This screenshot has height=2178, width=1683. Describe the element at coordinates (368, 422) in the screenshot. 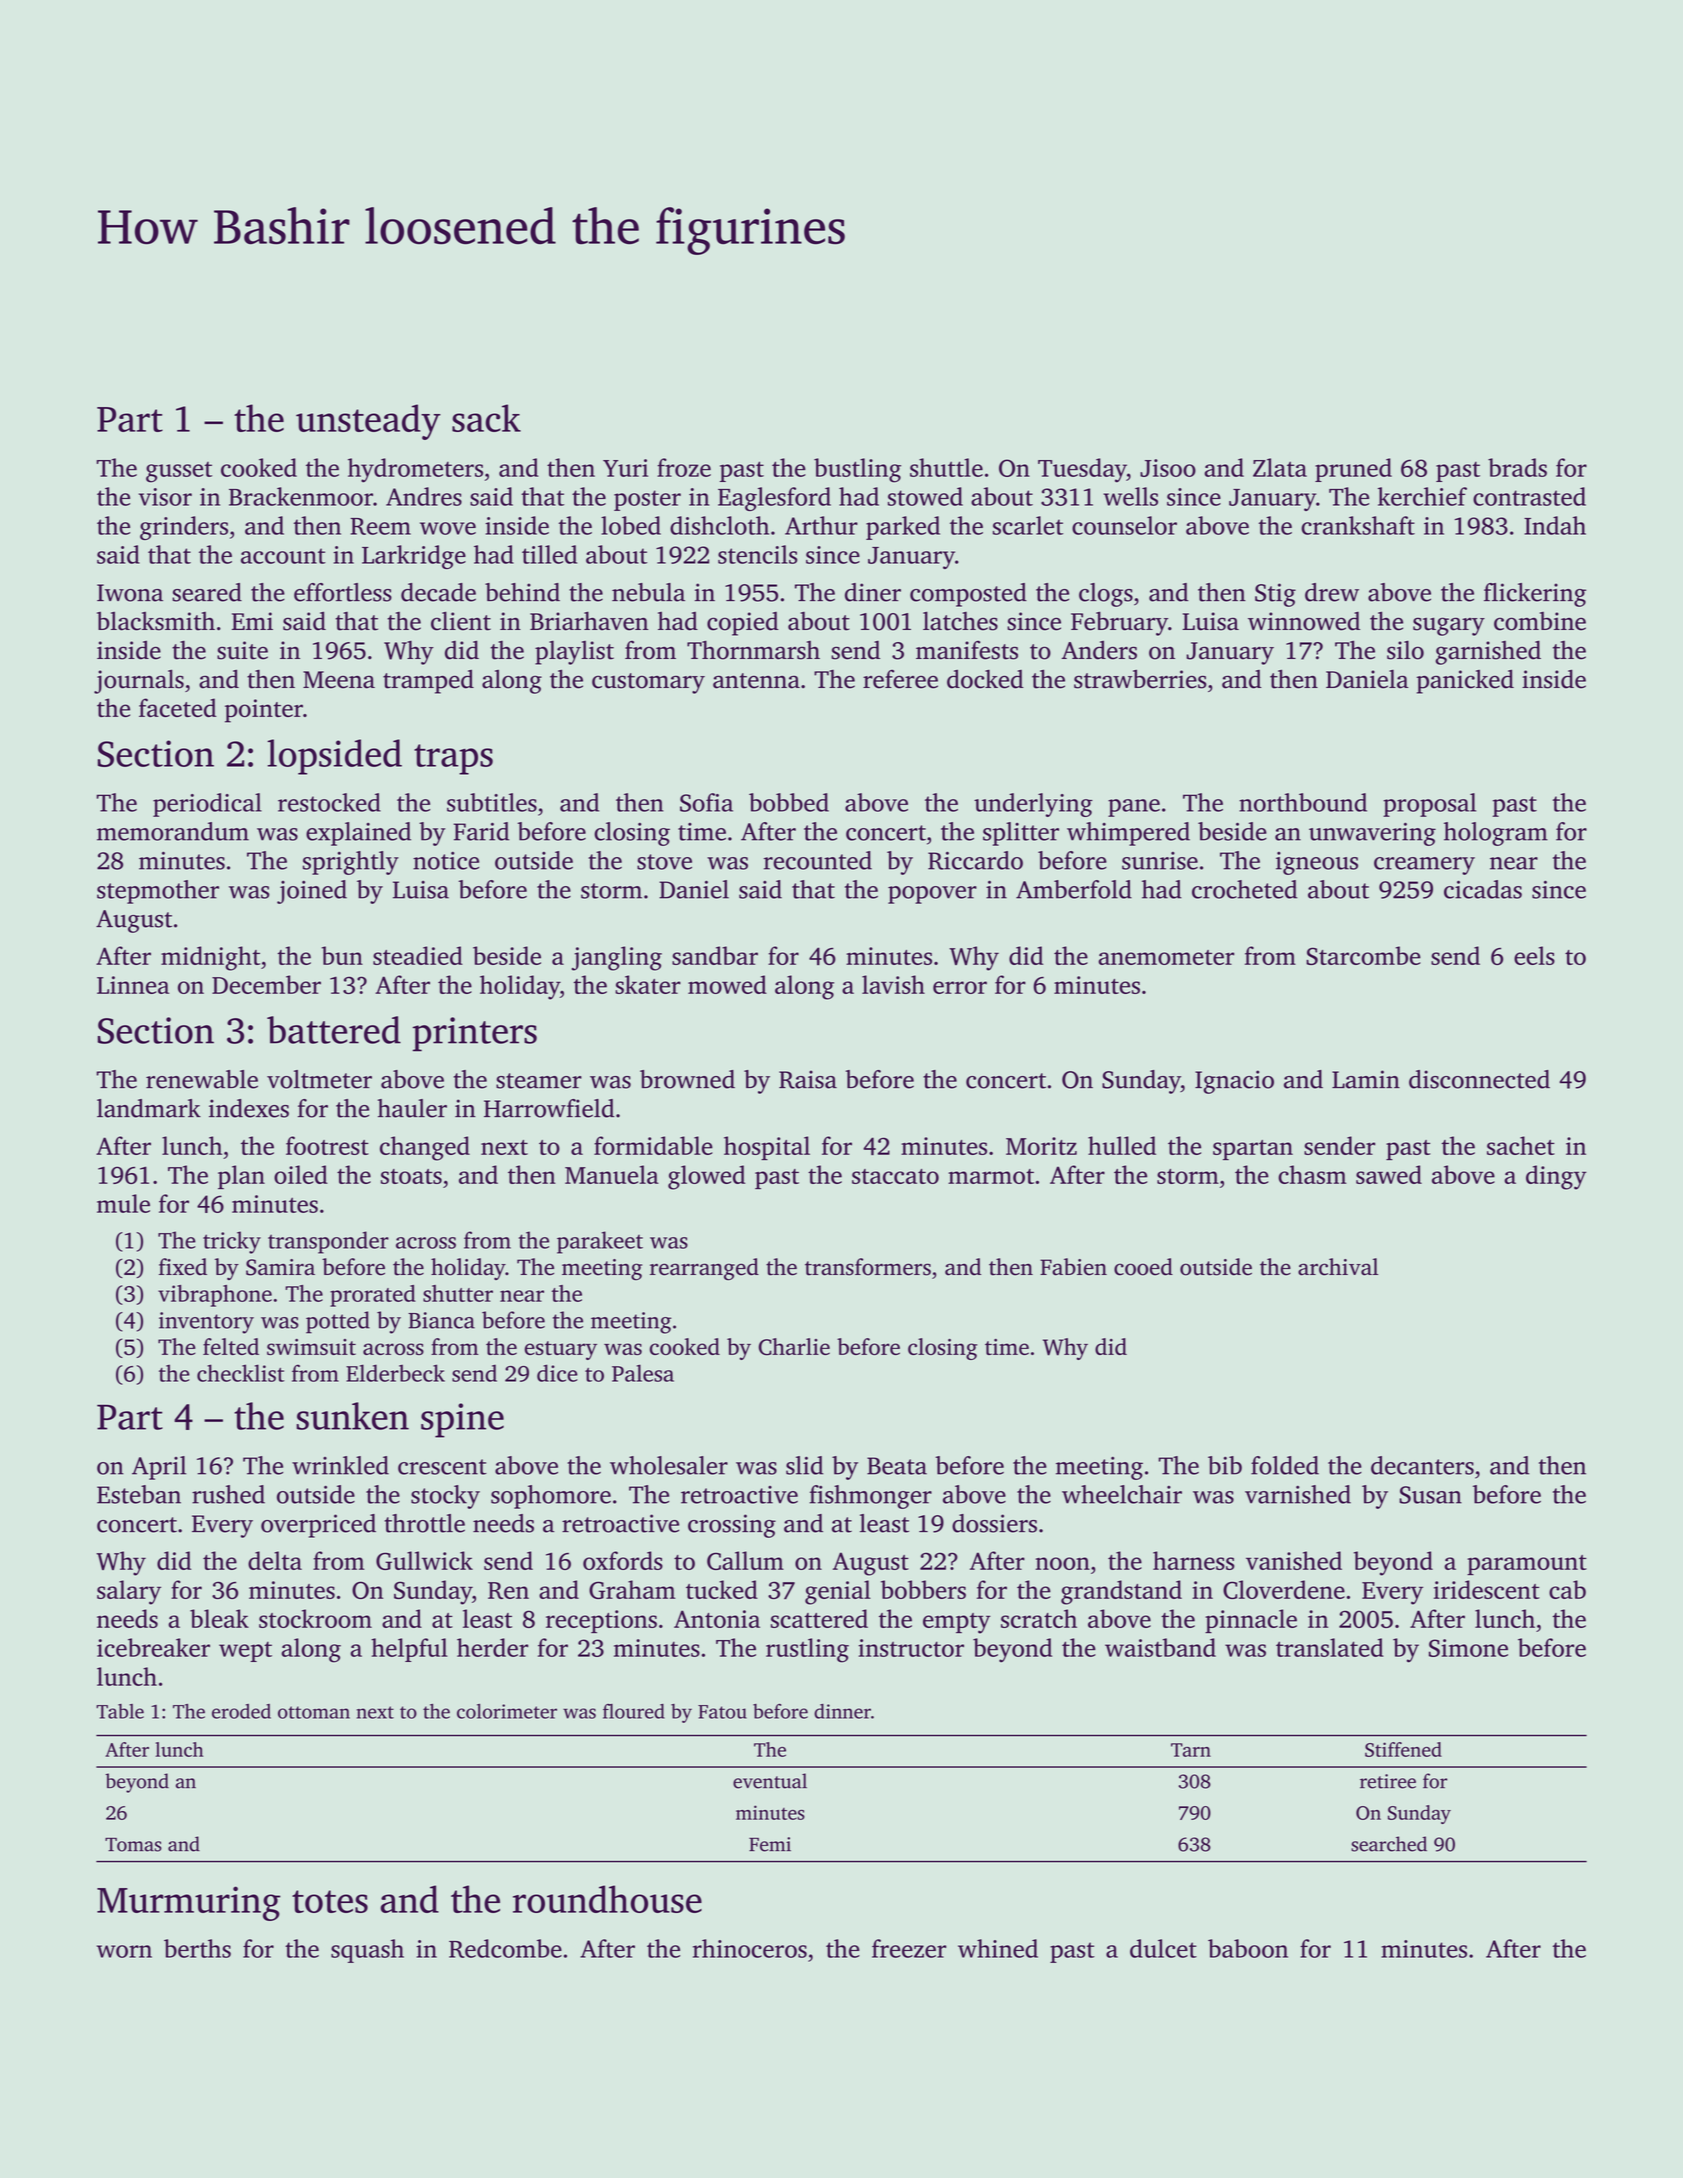

I see `unsteady` at that location.
